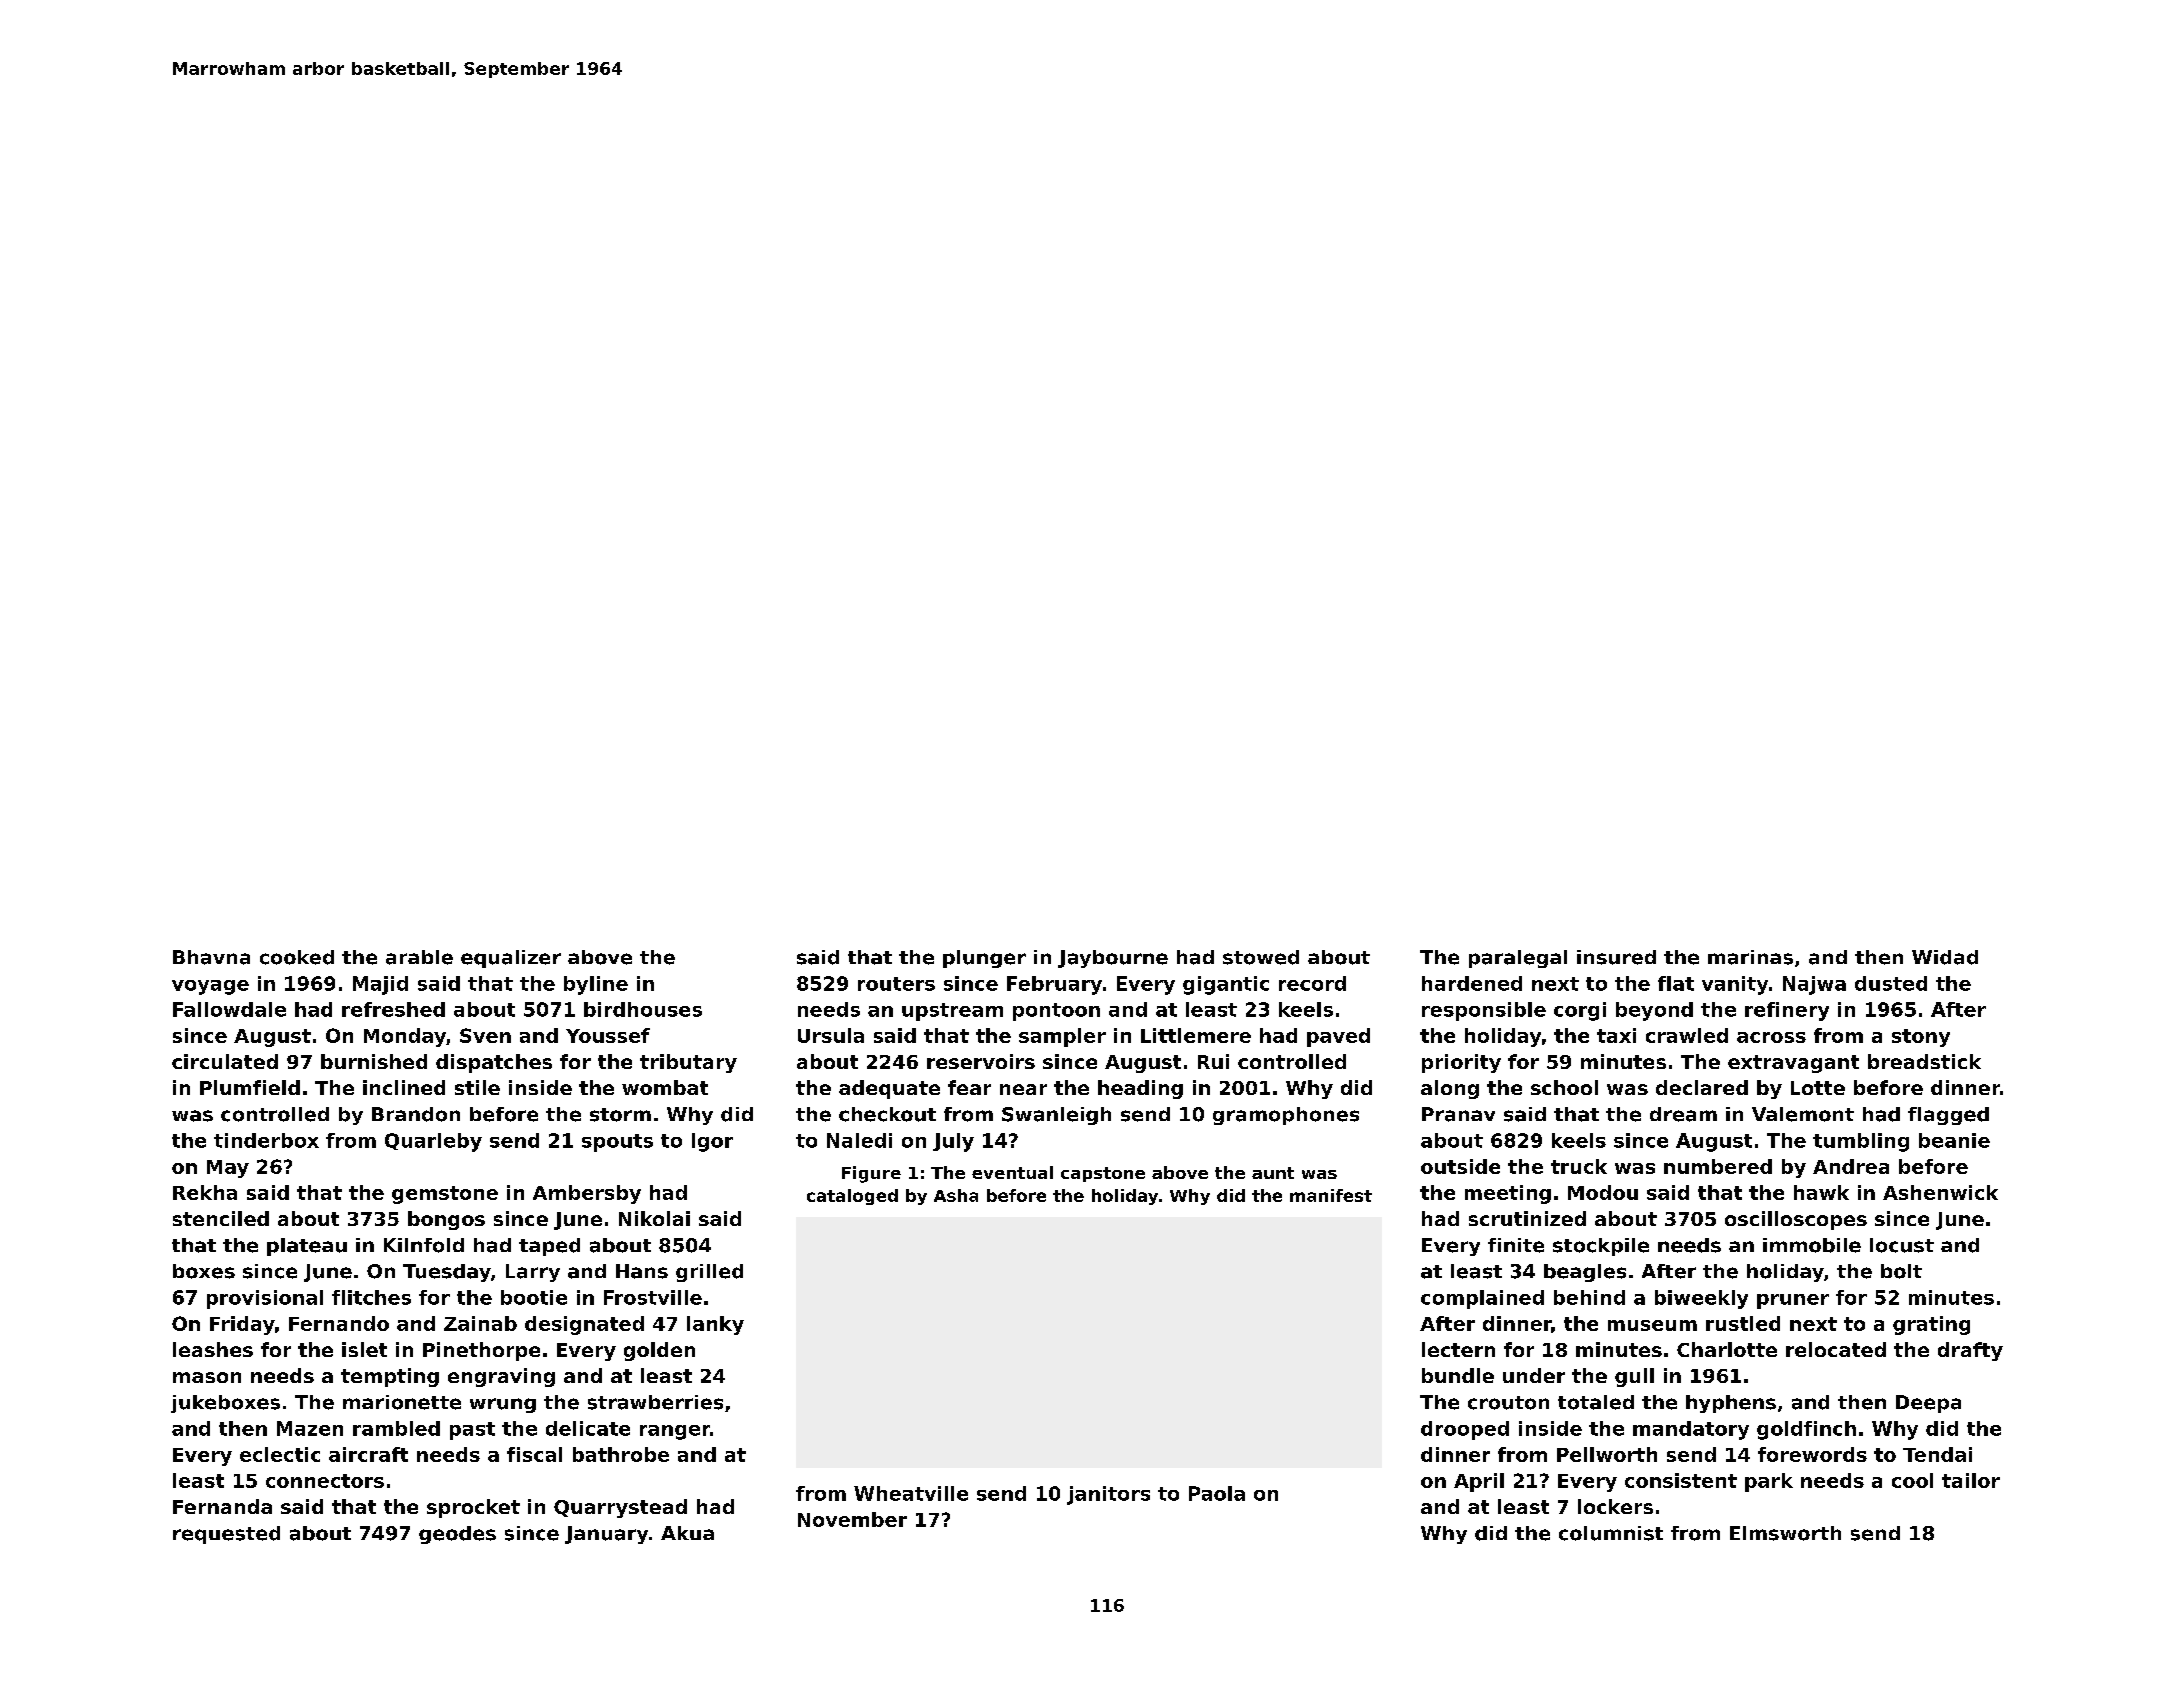 Image resolution: width=2178 pixels, height=1683 pixels. Describe the element at coordinates (1108, 1495) in the page. I see `janitors` at that location.
